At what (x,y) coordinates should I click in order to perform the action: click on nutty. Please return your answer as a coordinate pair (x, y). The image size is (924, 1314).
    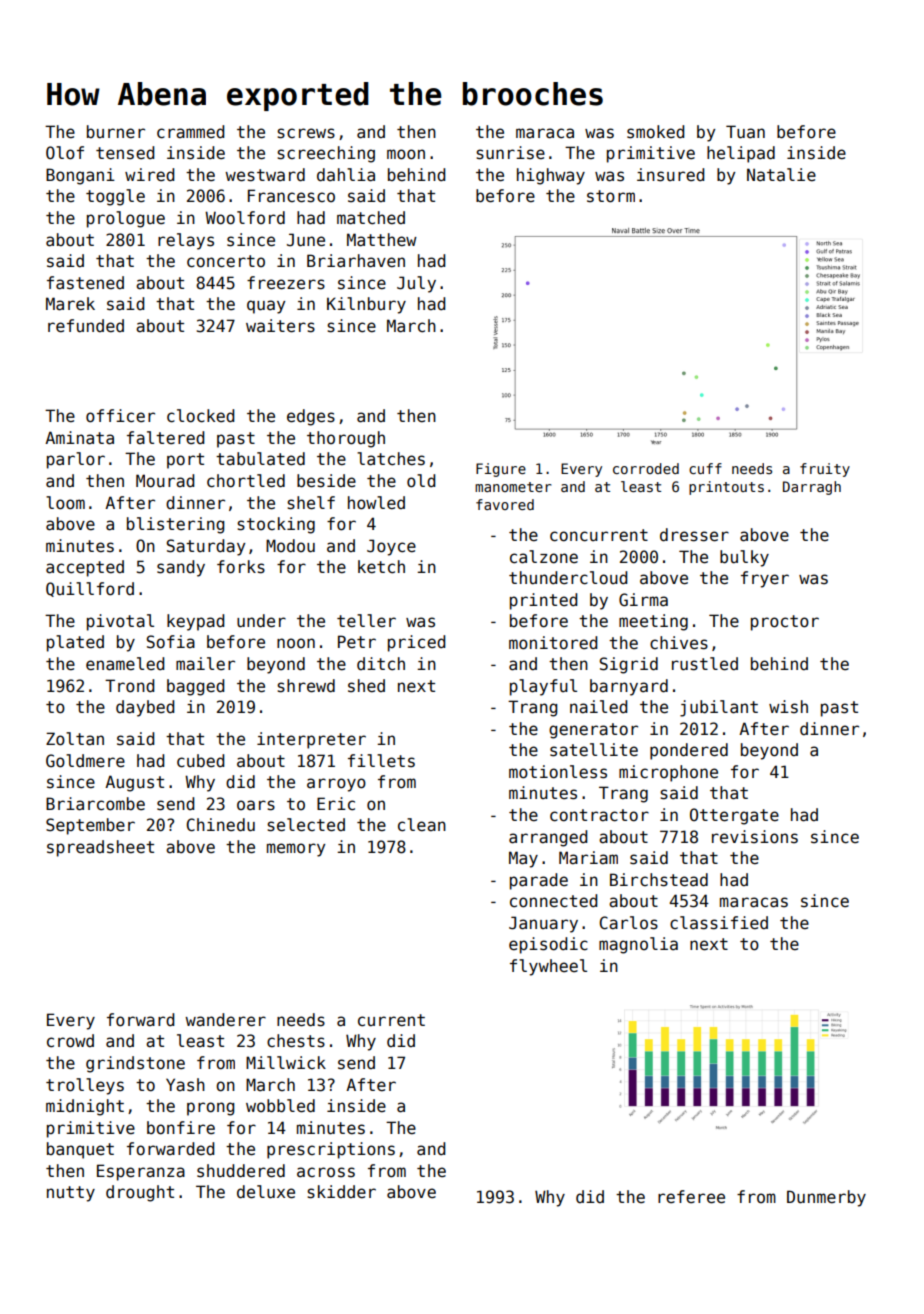
    Looking at the image, I should click on (71, 1194).
